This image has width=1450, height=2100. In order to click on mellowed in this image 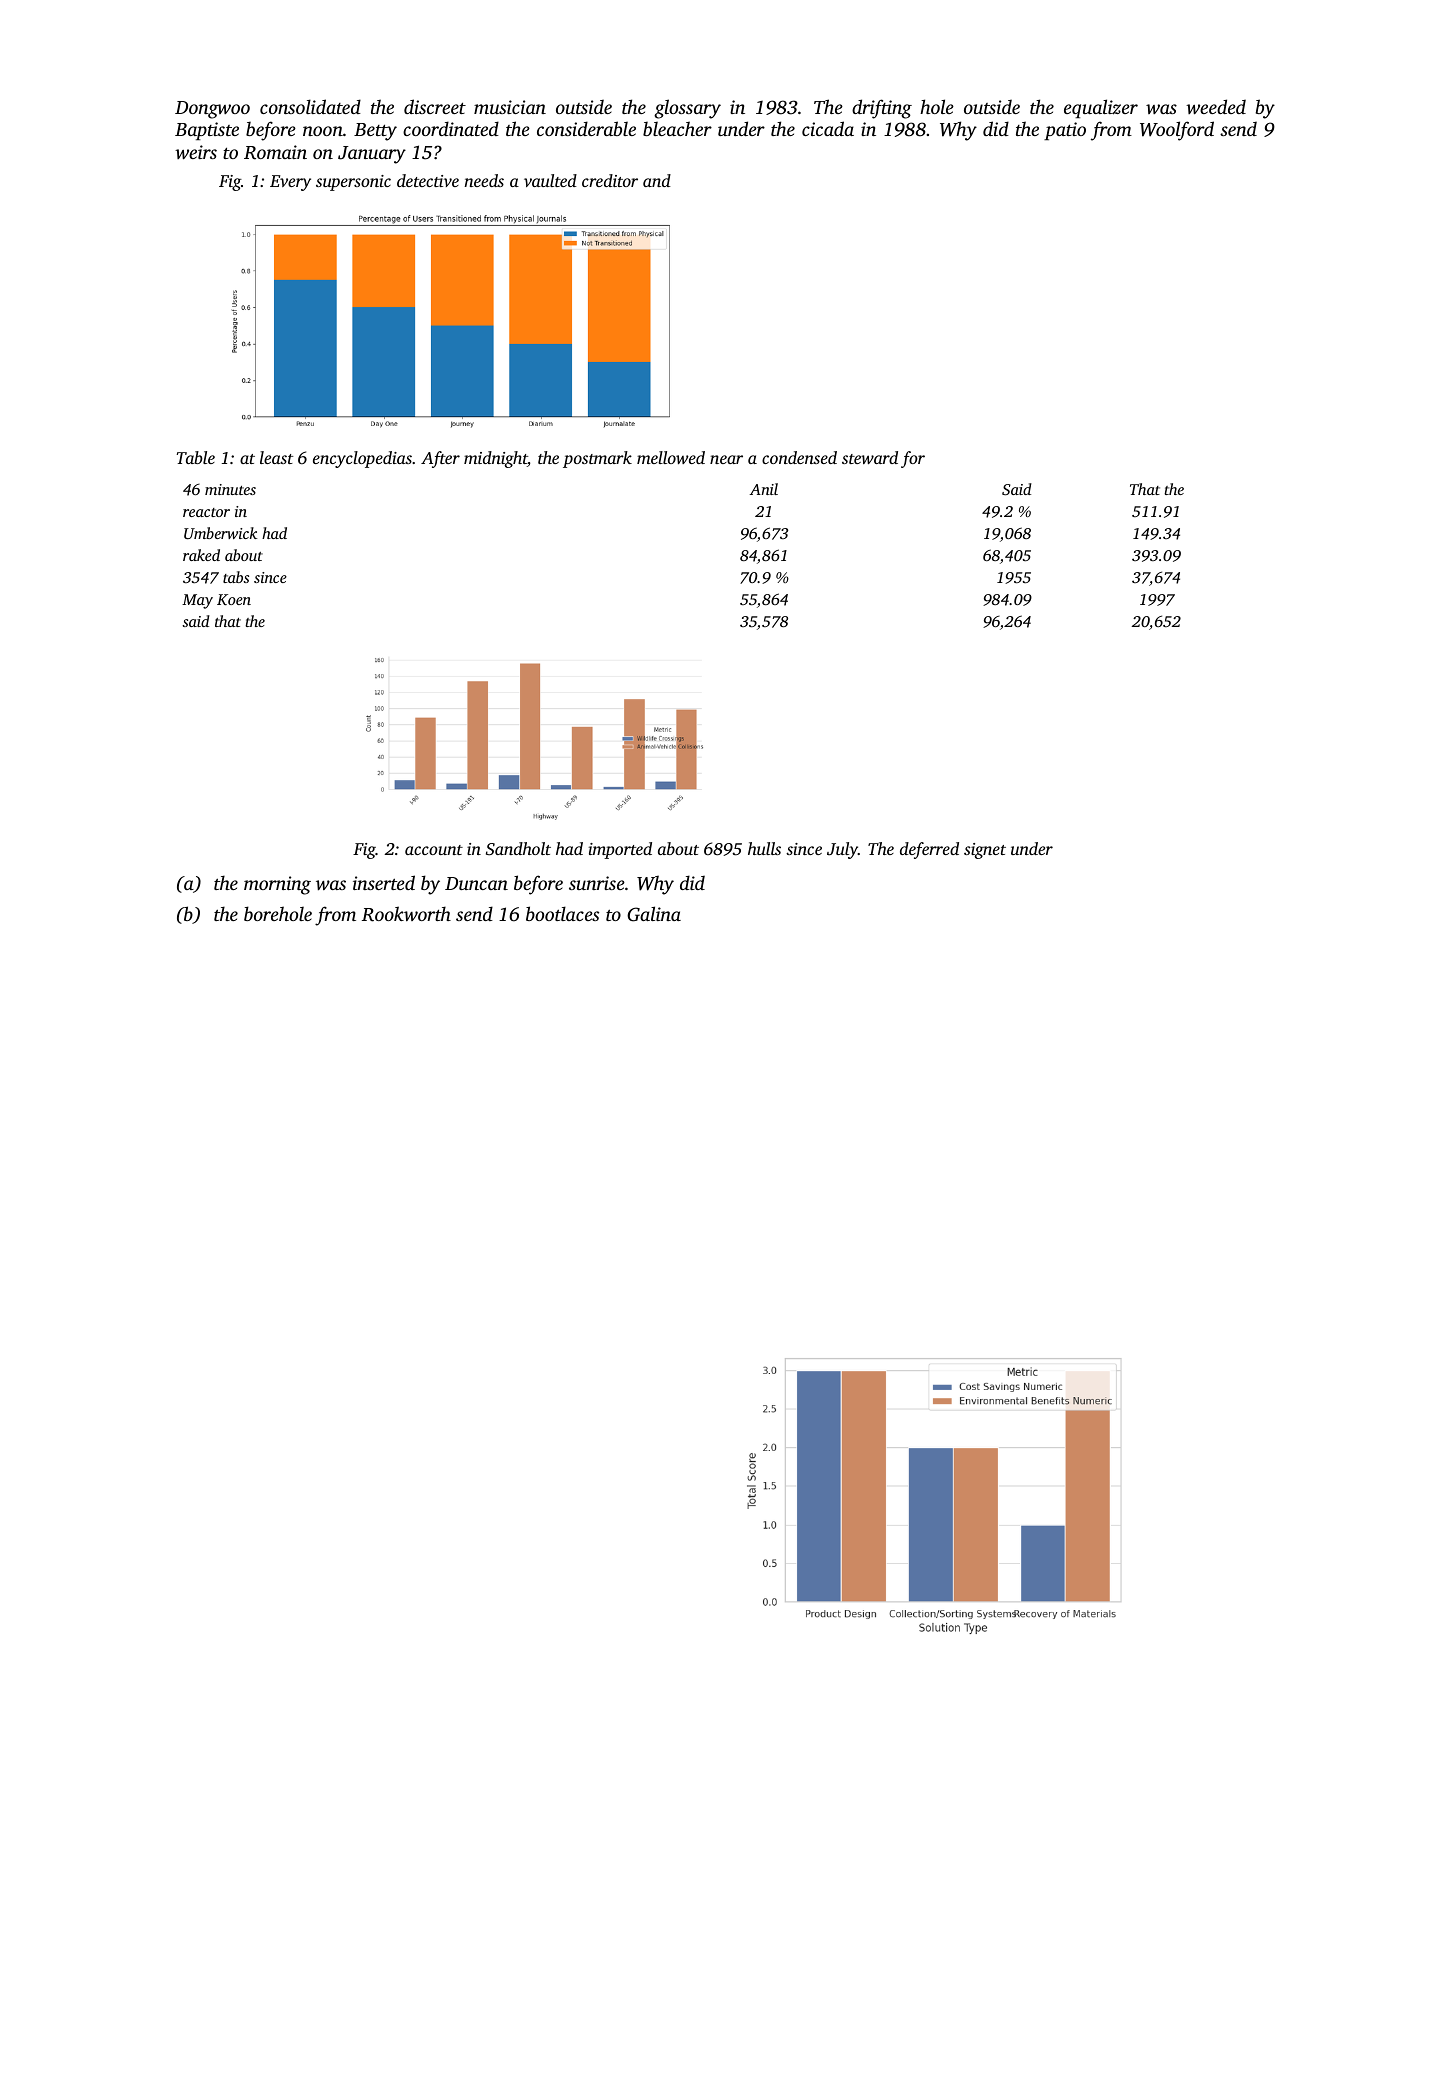, I will do `click(671, 457)`.
